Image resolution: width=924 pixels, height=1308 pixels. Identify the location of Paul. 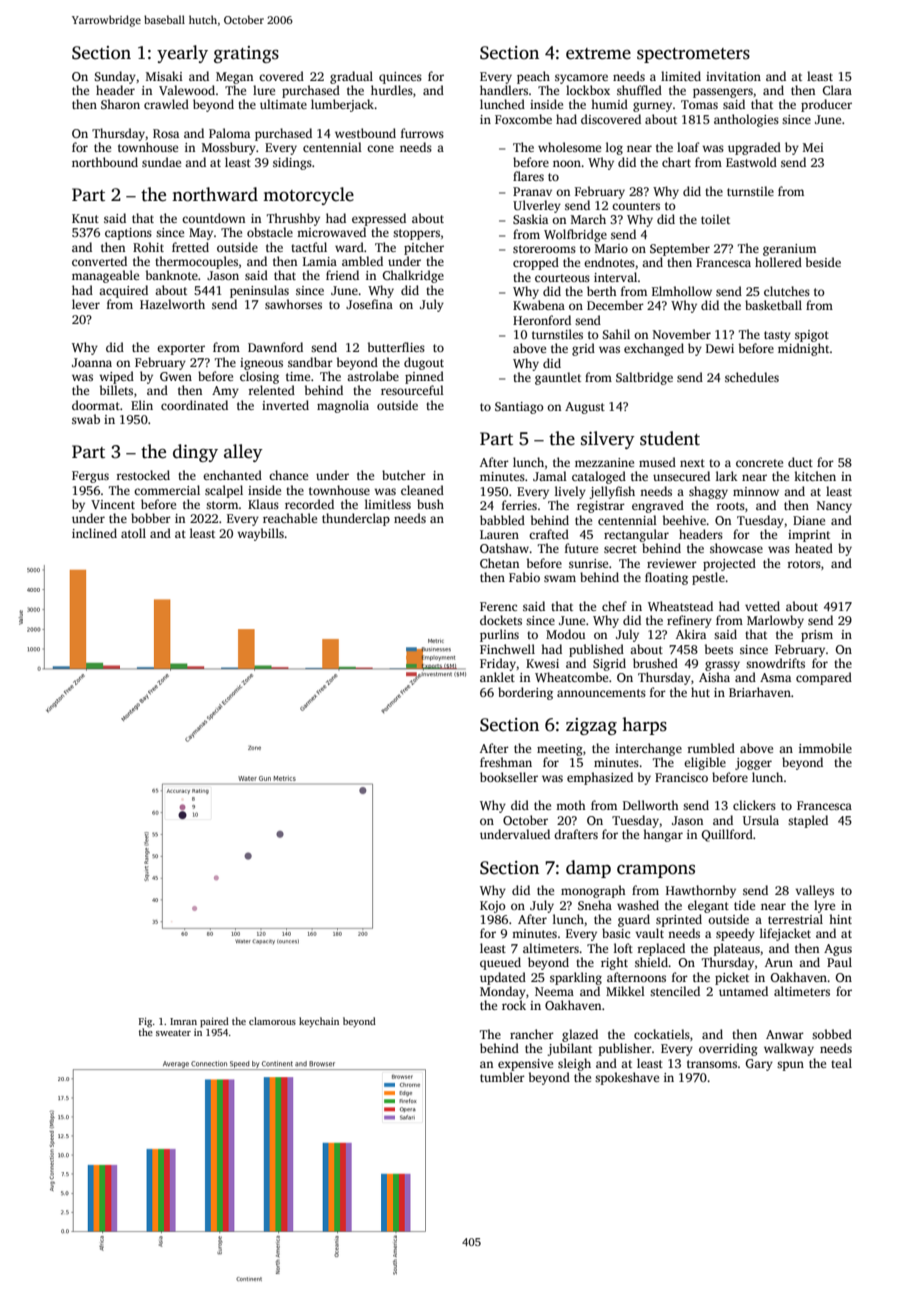
(839, 962).
